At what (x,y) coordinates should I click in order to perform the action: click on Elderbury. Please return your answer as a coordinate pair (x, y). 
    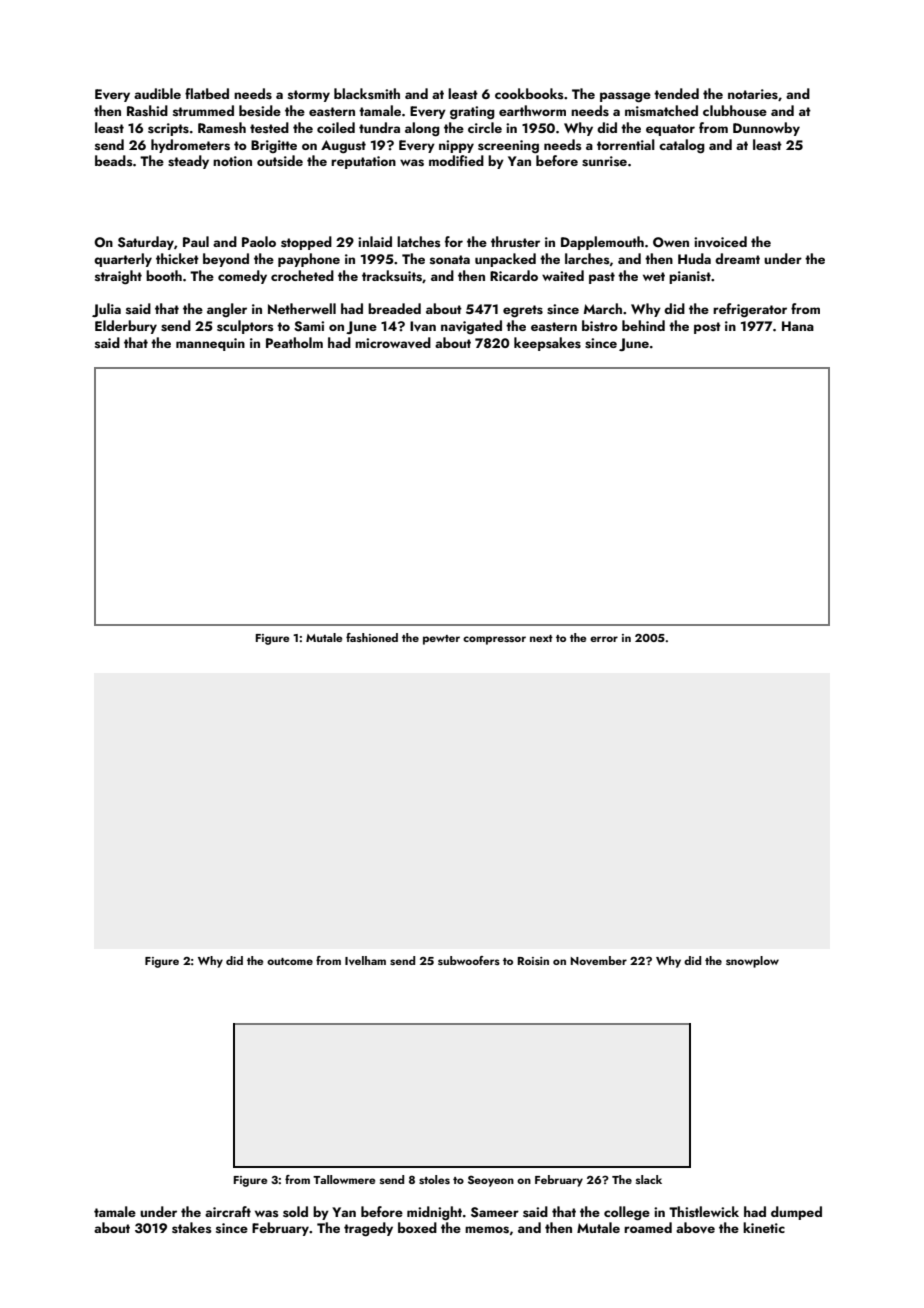
    Looking at the image, I should click on (126, 327).
